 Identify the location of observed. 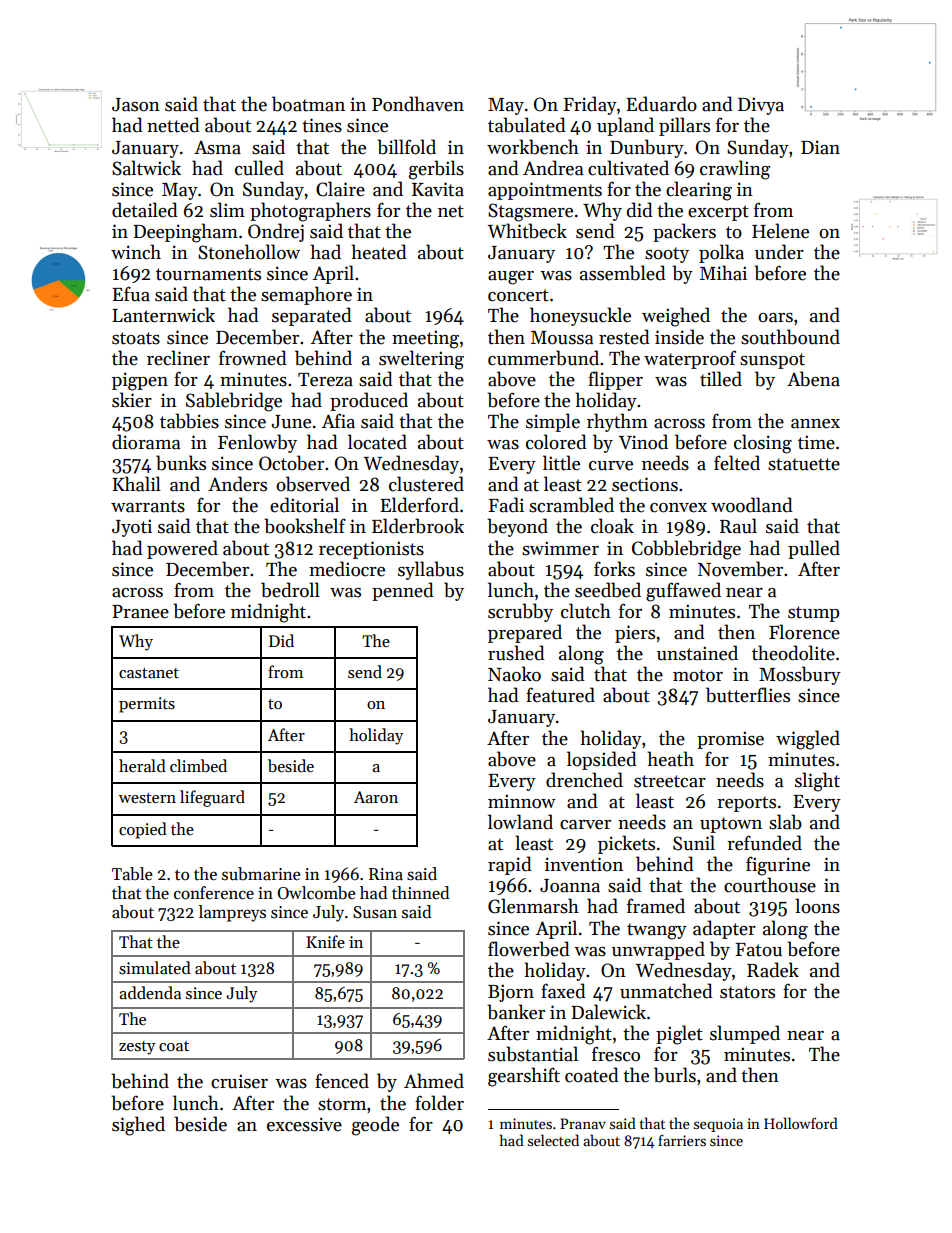
(313, 484).
